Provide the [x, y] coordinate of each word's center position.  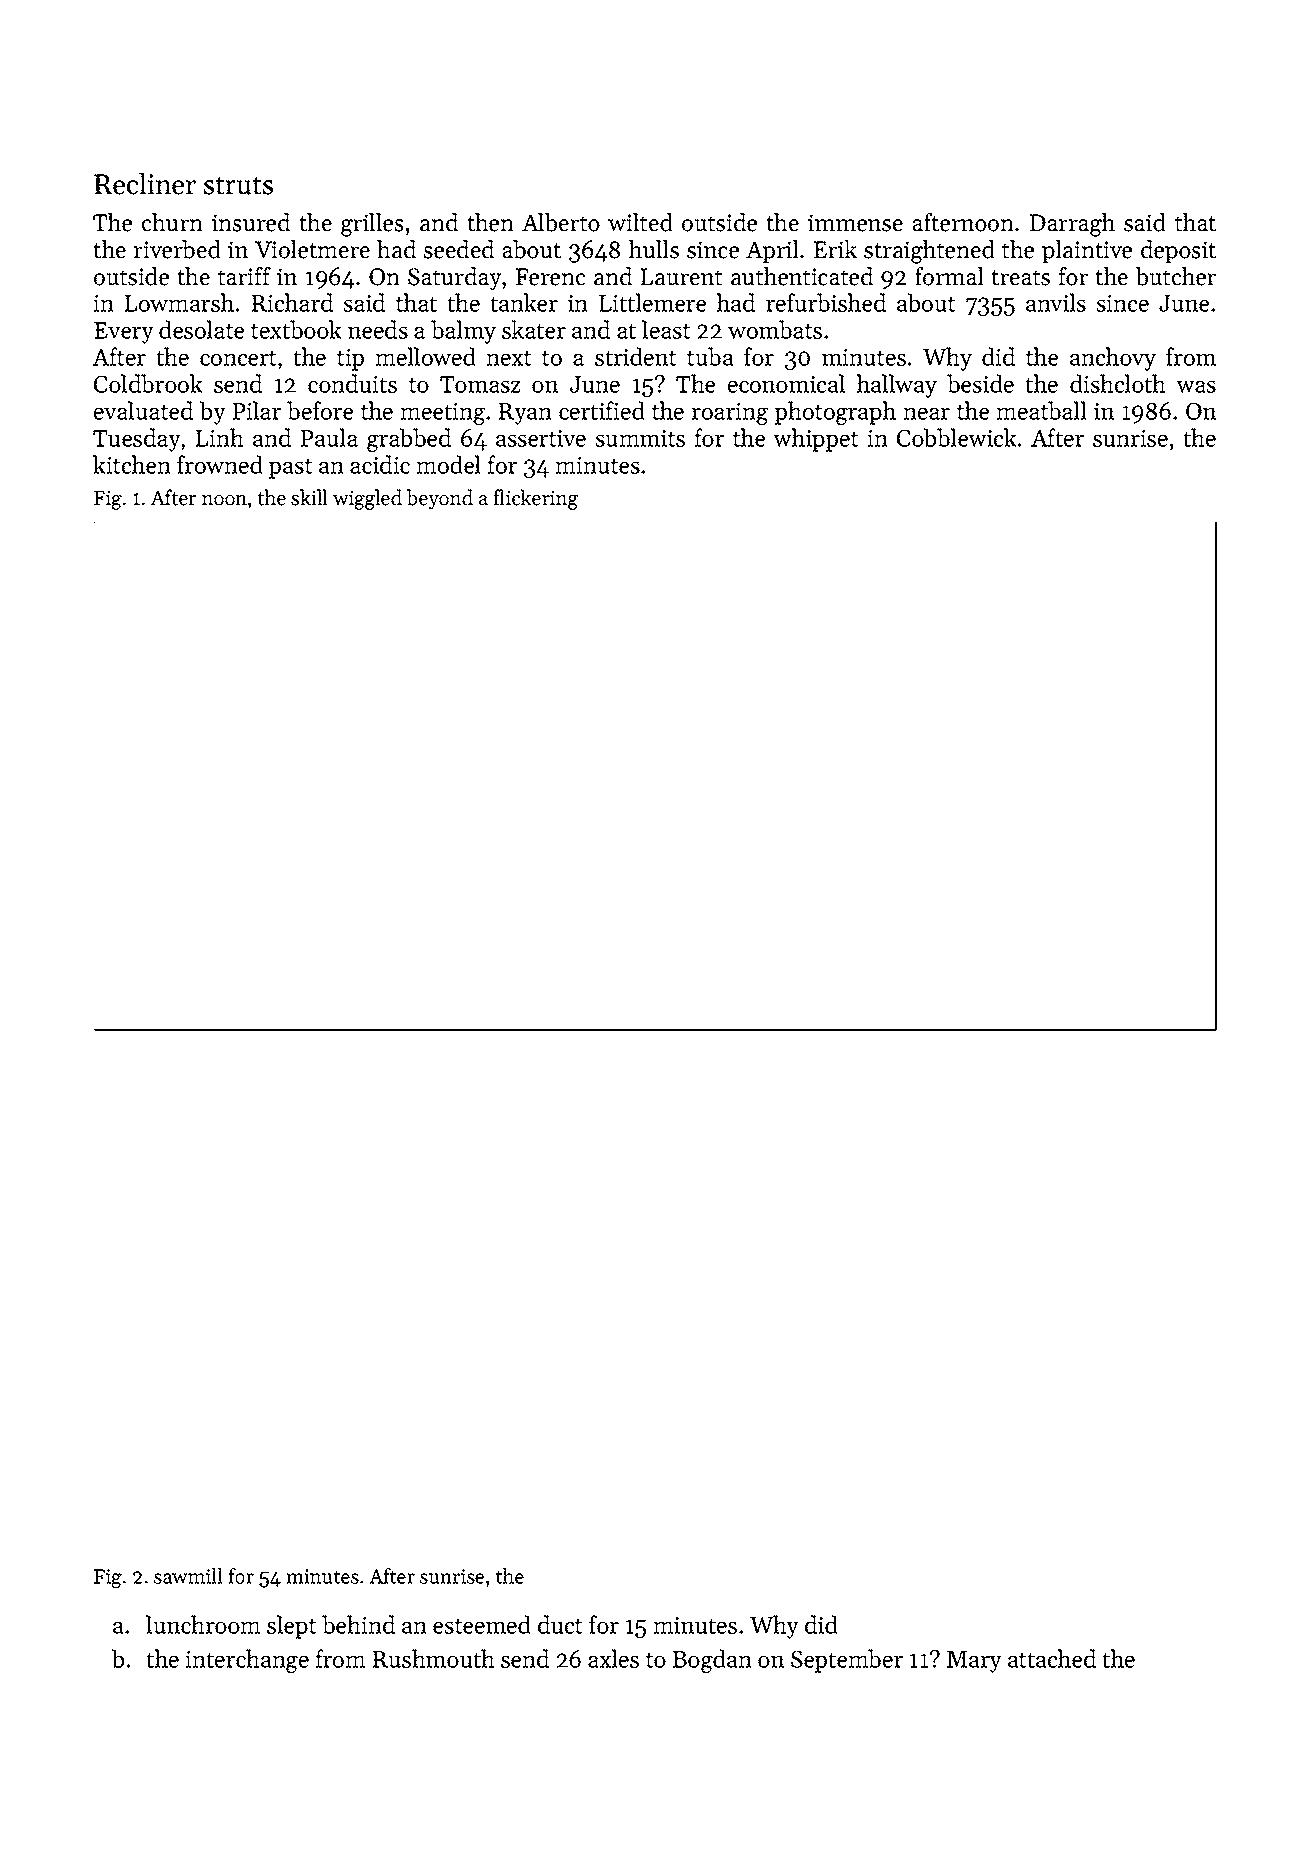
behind [358, 1624]
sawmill [188, 1576]
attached [1052, 1658]
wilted [640, 222]
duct [560, 1624]
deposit [1178, 251]
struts [238, 185]
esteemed [482, 1624]
